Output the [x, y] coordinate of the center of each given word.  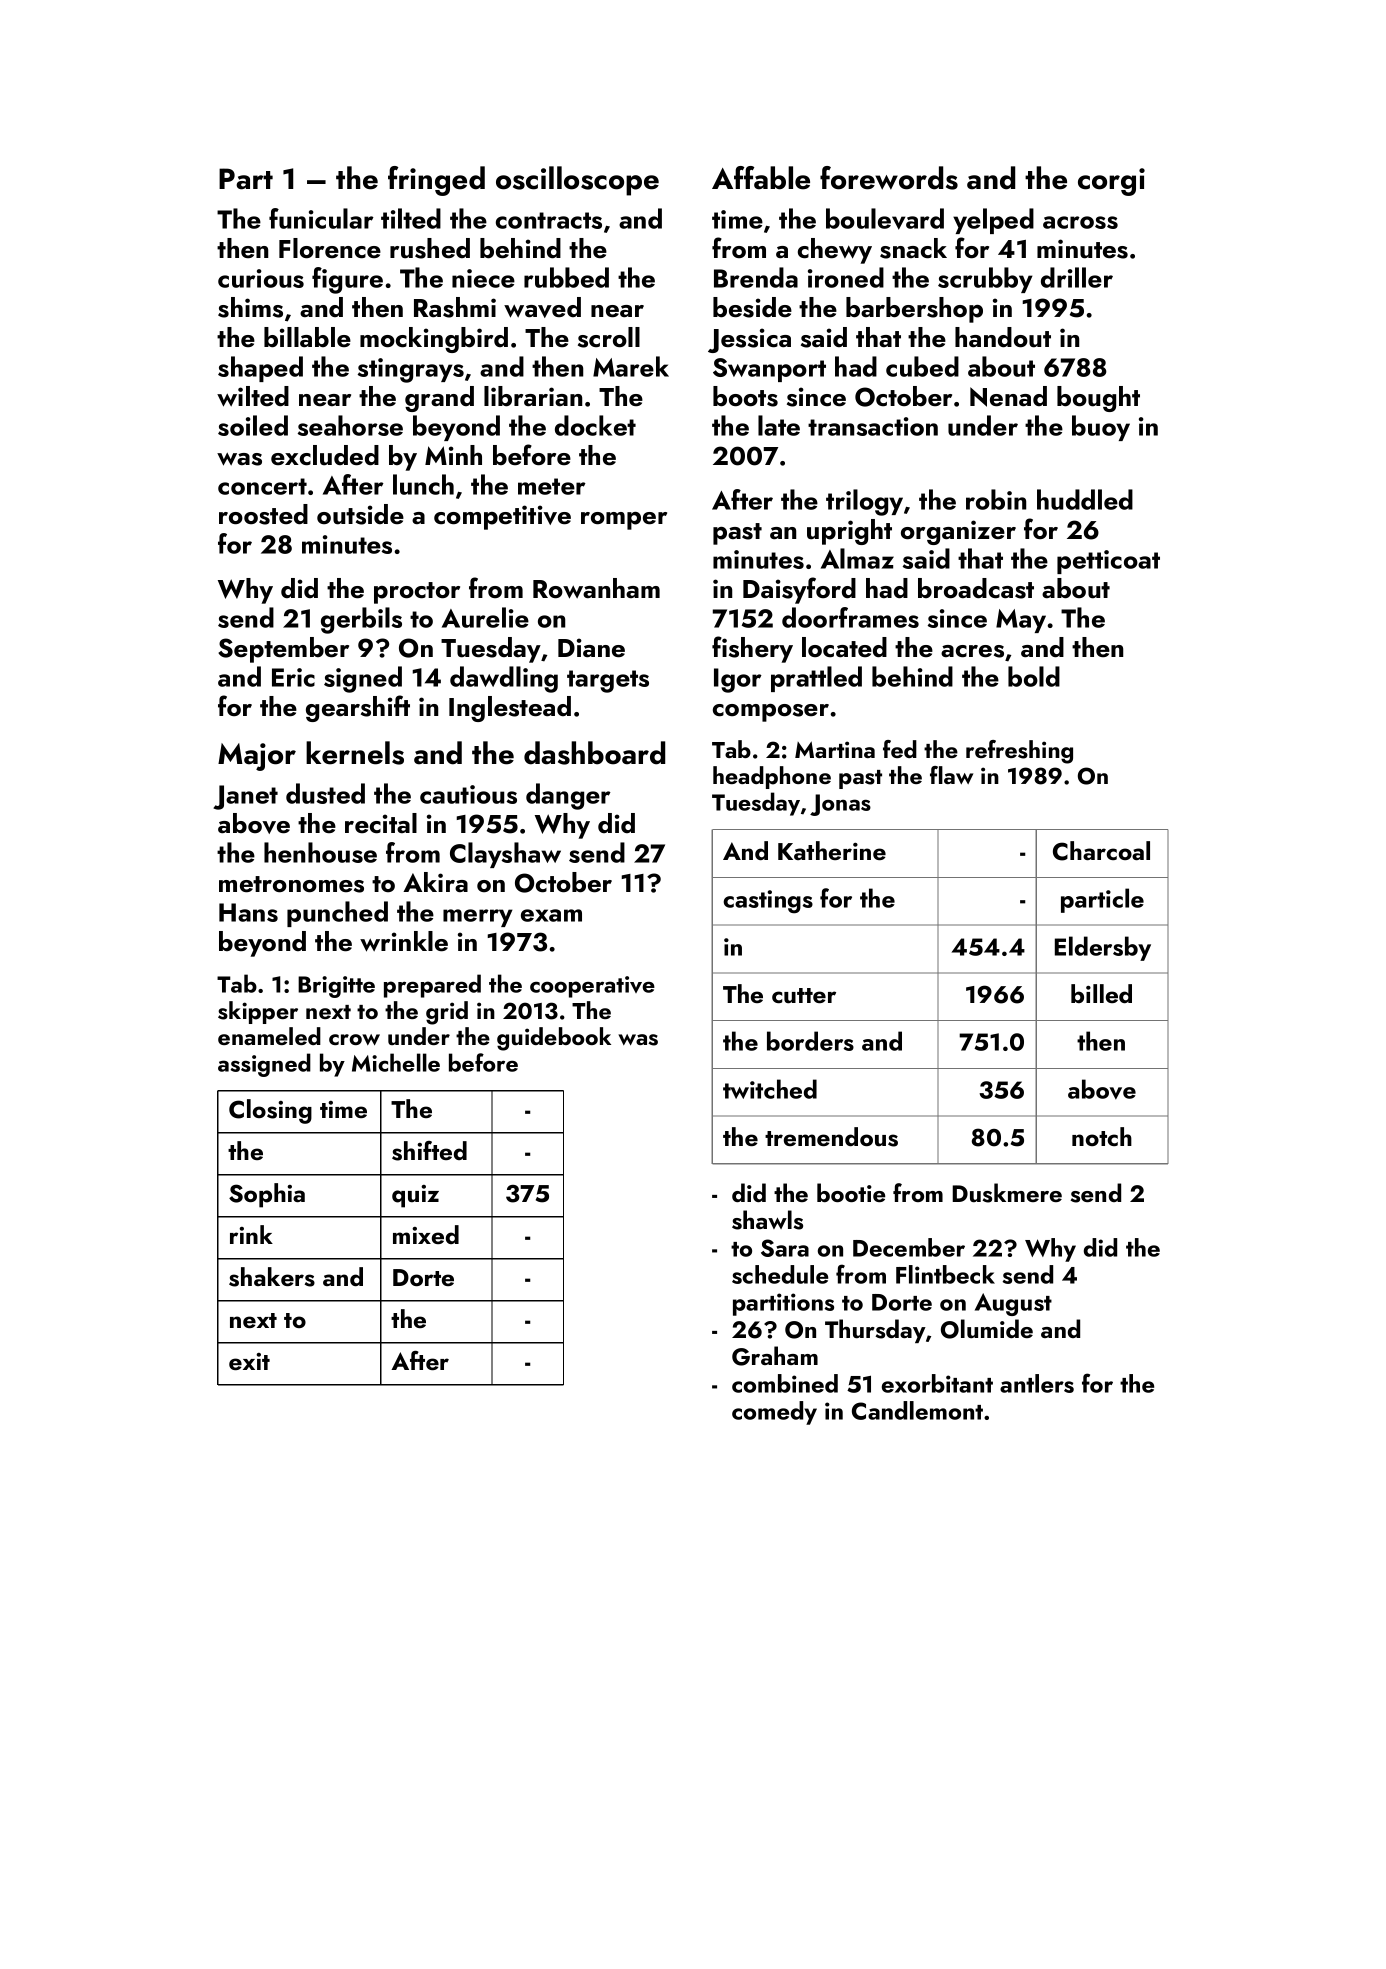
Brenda [756, 277]
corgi [1111, 182]
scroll [609, 337]
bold [1034, 676]
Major [257, 757]
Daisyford [799, 590]
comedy [774, 1413]
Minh [453, 455]
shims [250, 307]
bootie [851, 1192]
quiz [415, 1196]
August [1013, 1304]
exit [249, 1361]
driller [1077, 277]
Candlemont [917, 1410]
